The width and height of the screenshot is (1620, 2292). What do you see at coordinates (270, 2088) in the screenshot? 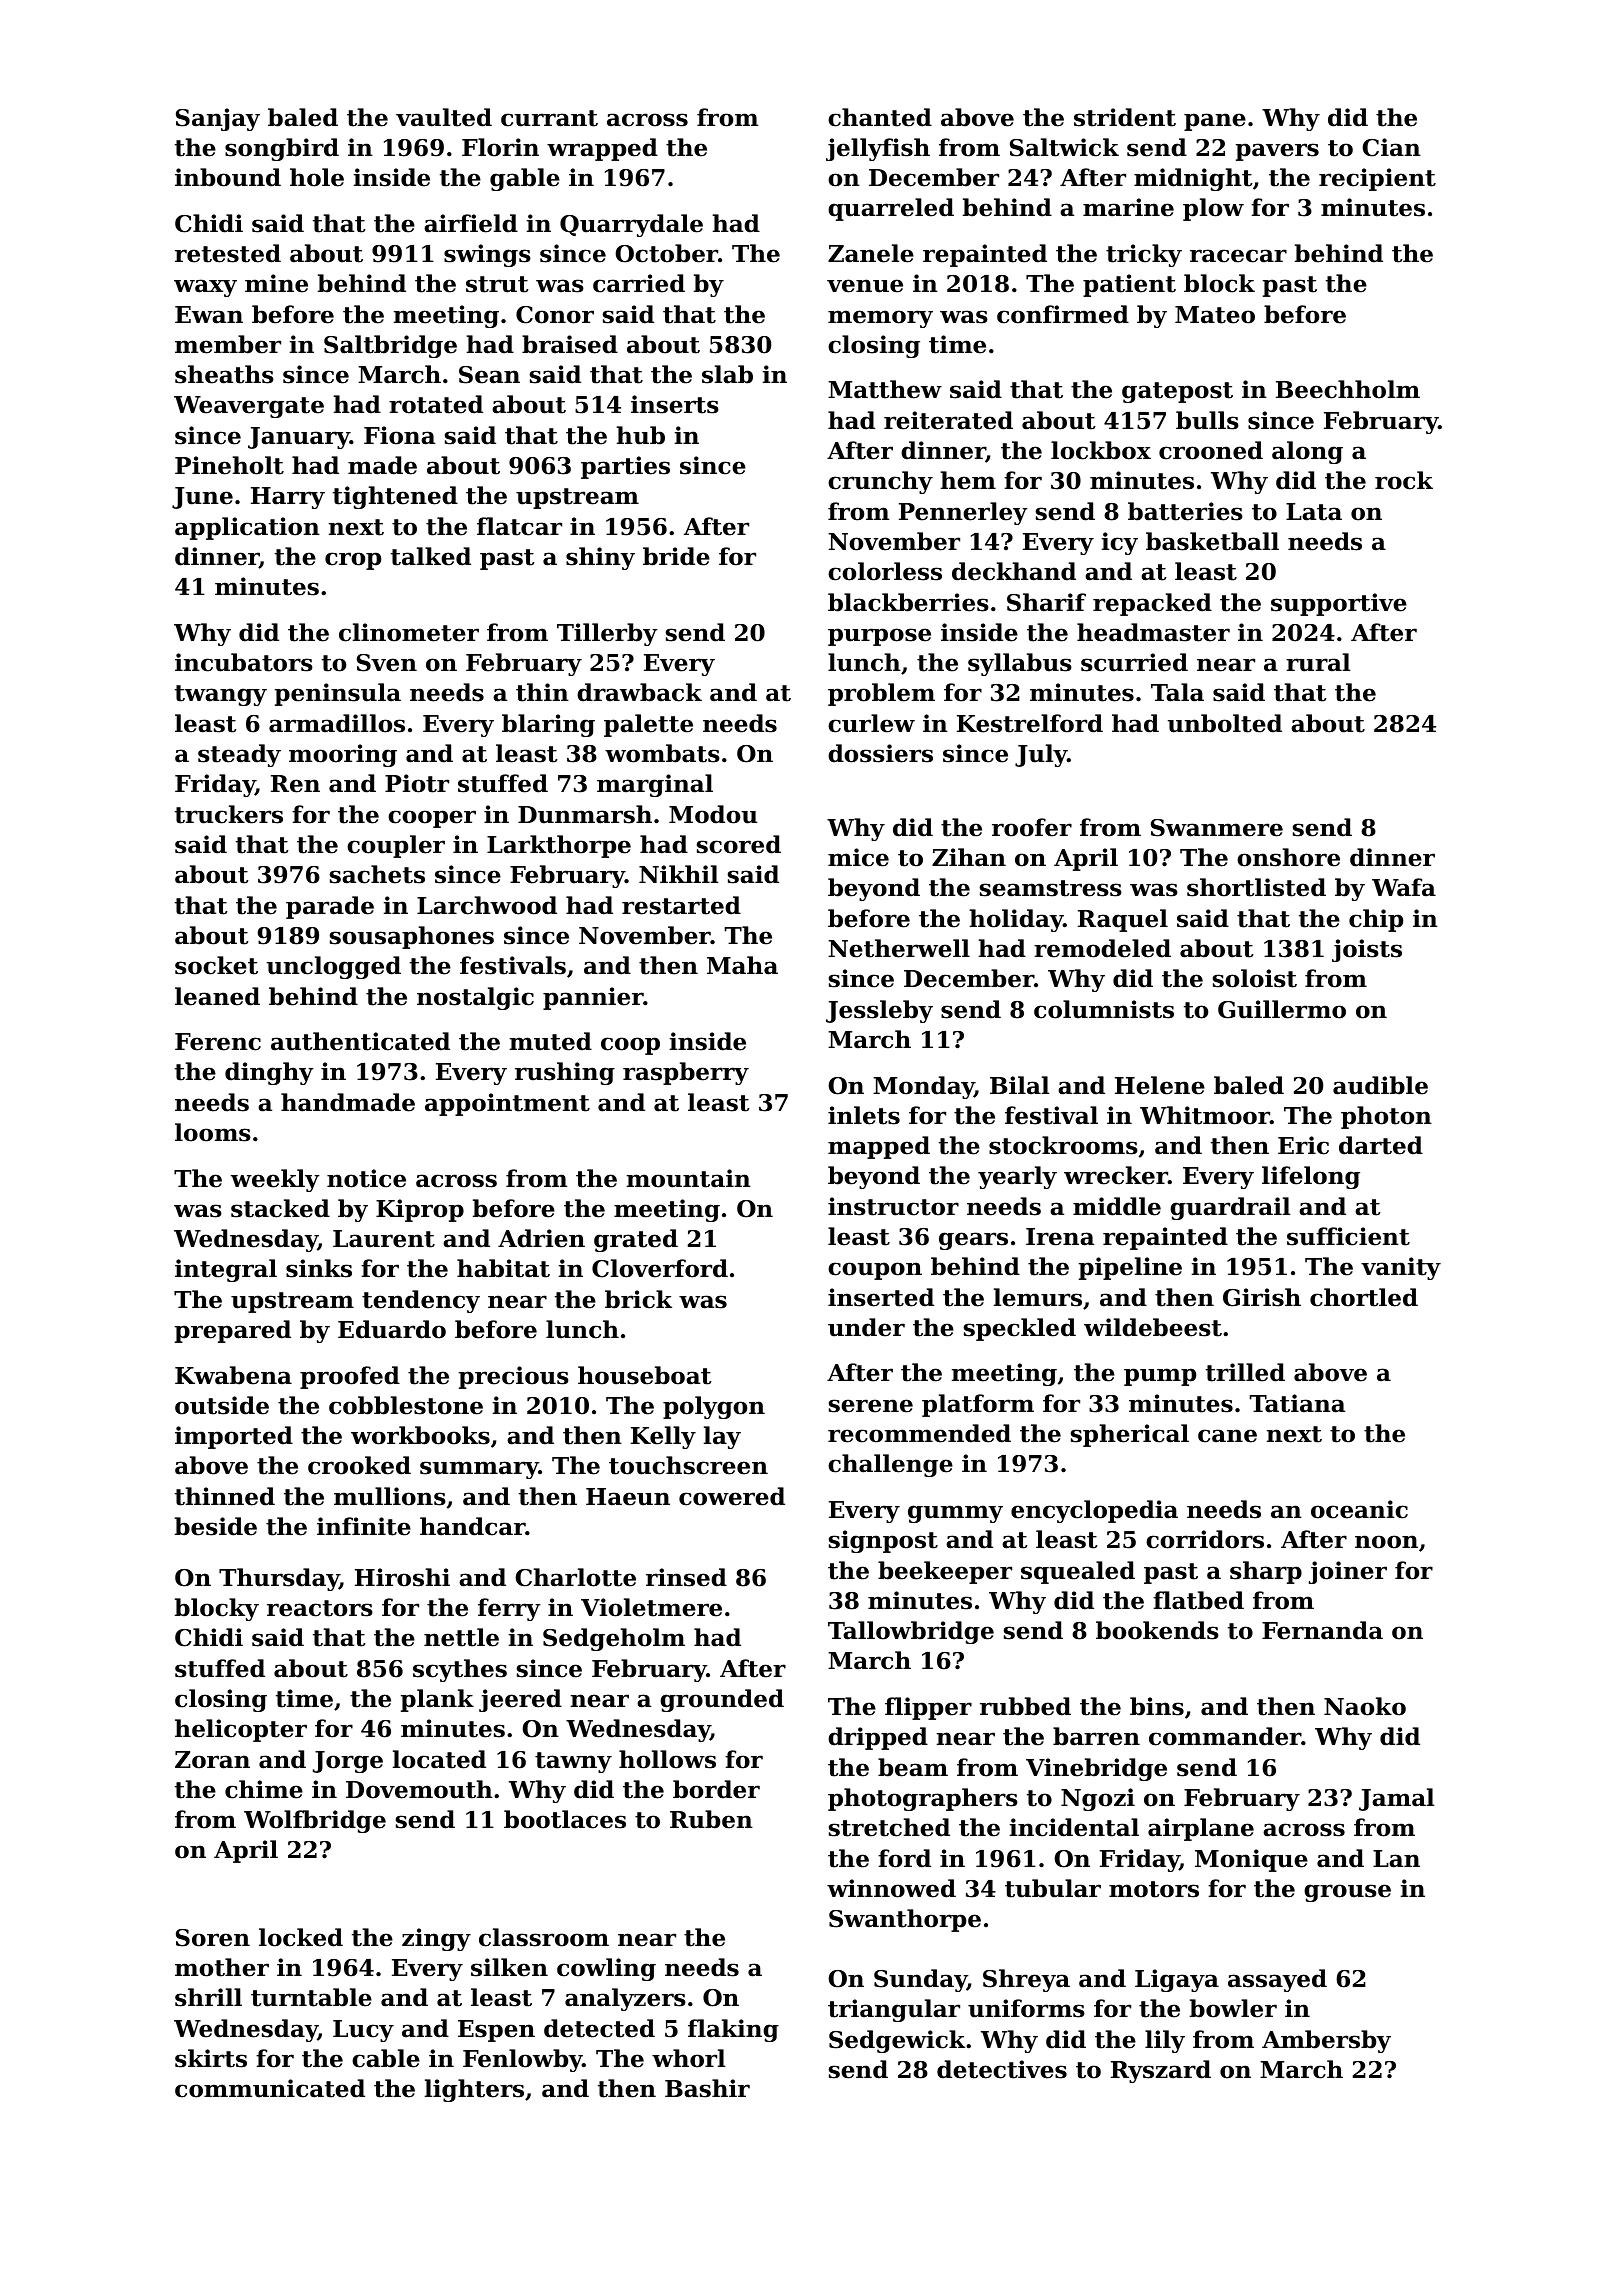
I see `communicated` at bounding box center [270, 2088].
